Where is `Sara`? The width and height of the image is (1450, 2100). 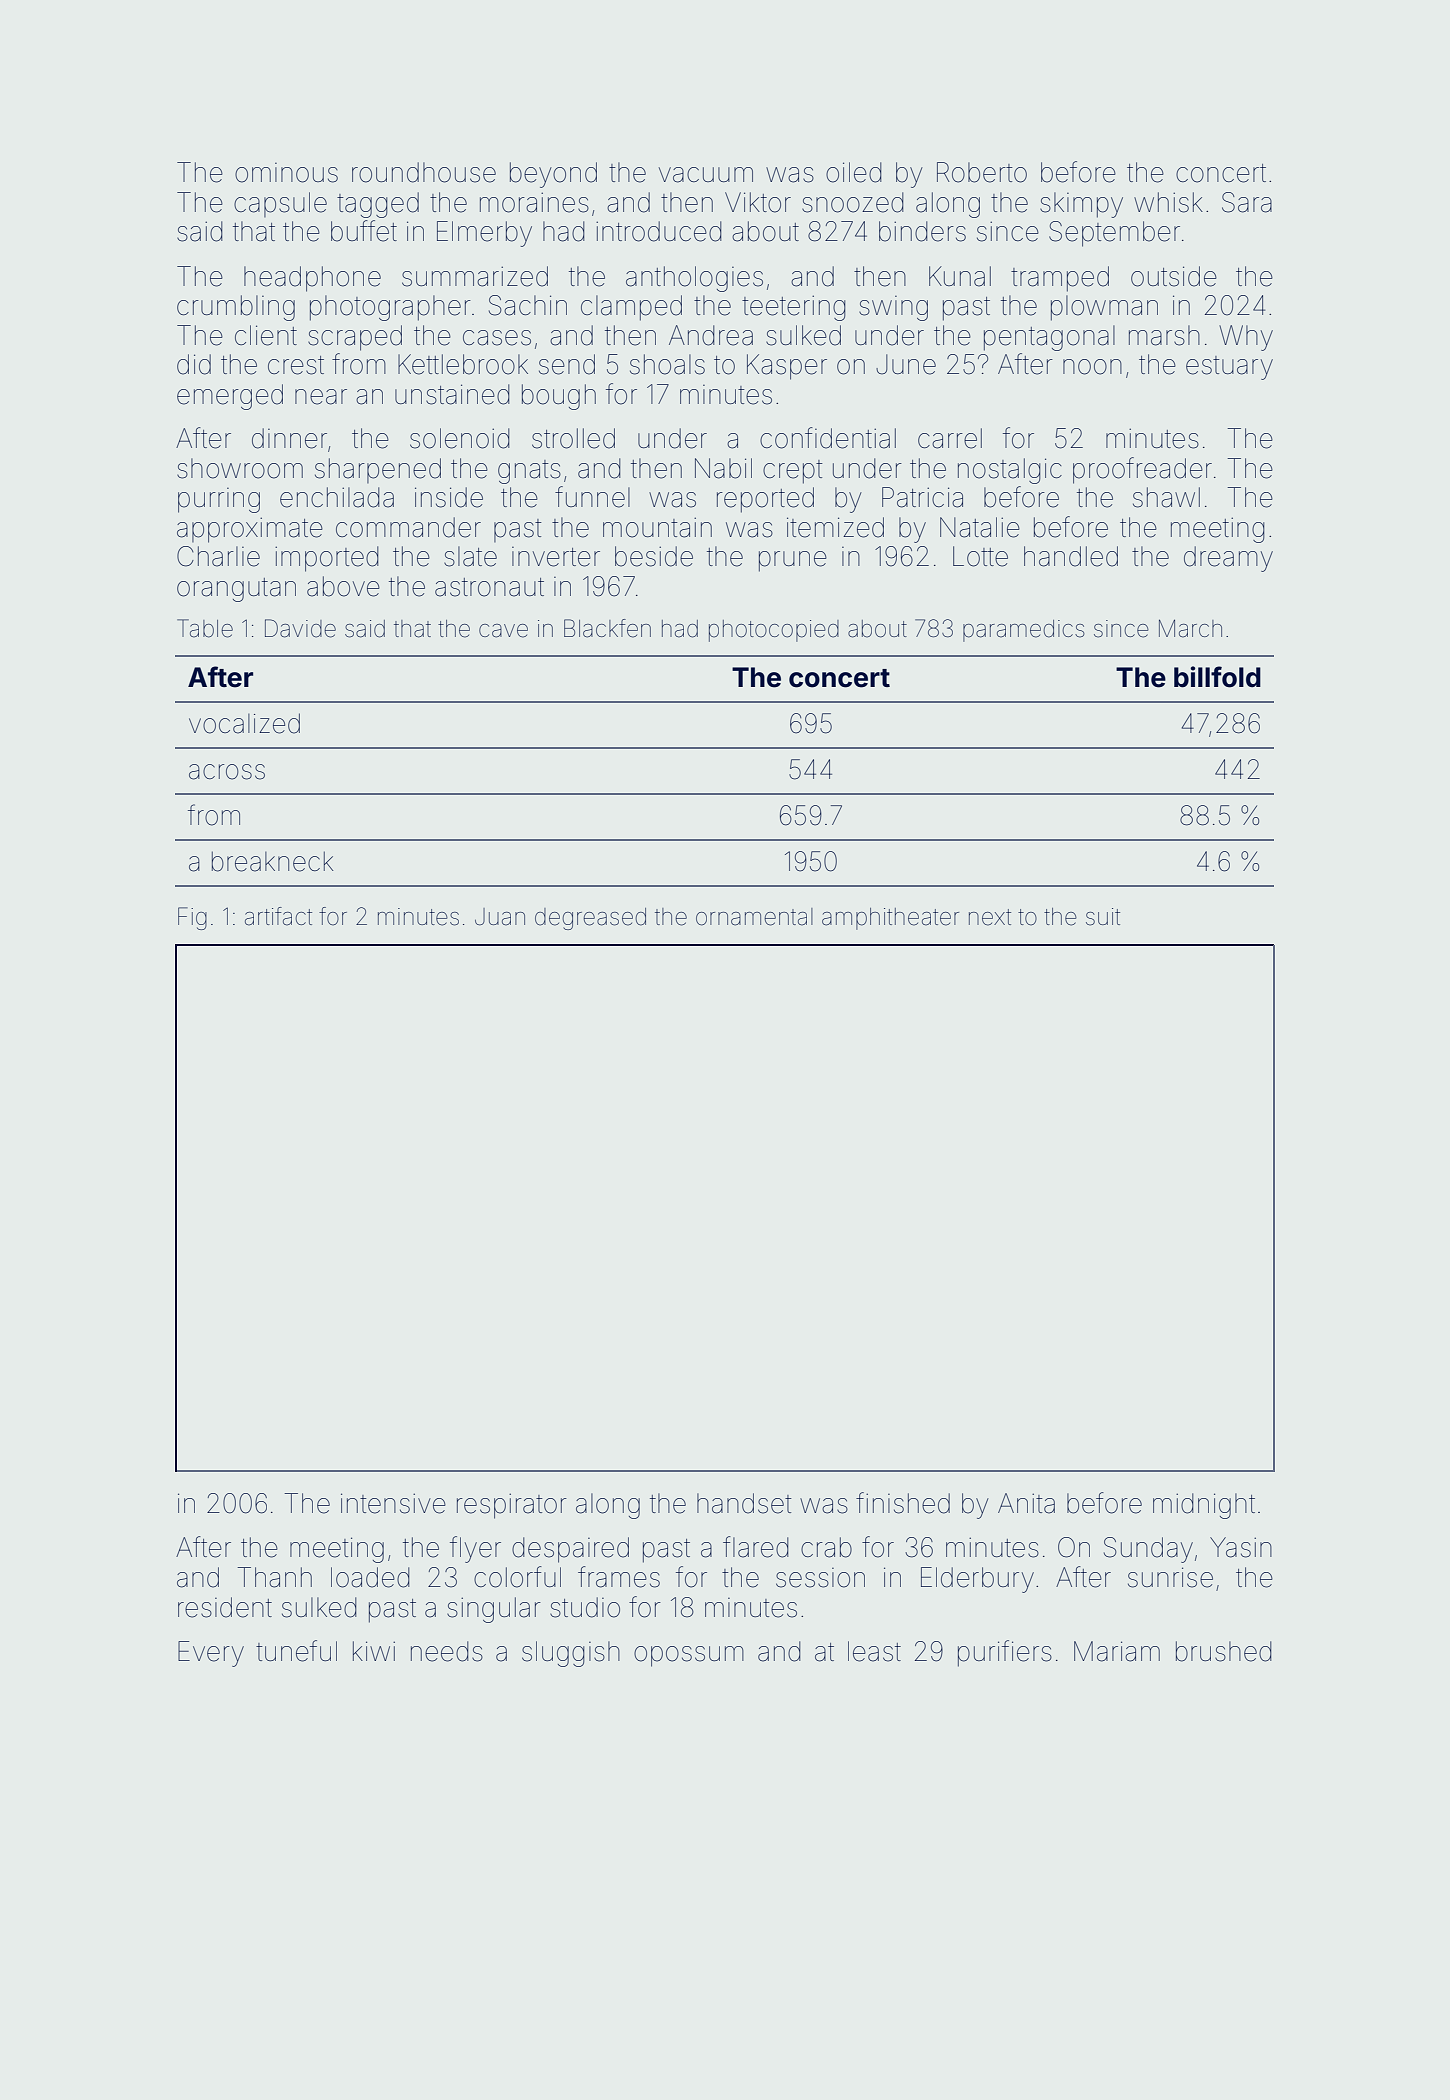
Sara is located at coordinates (1247, 202).
